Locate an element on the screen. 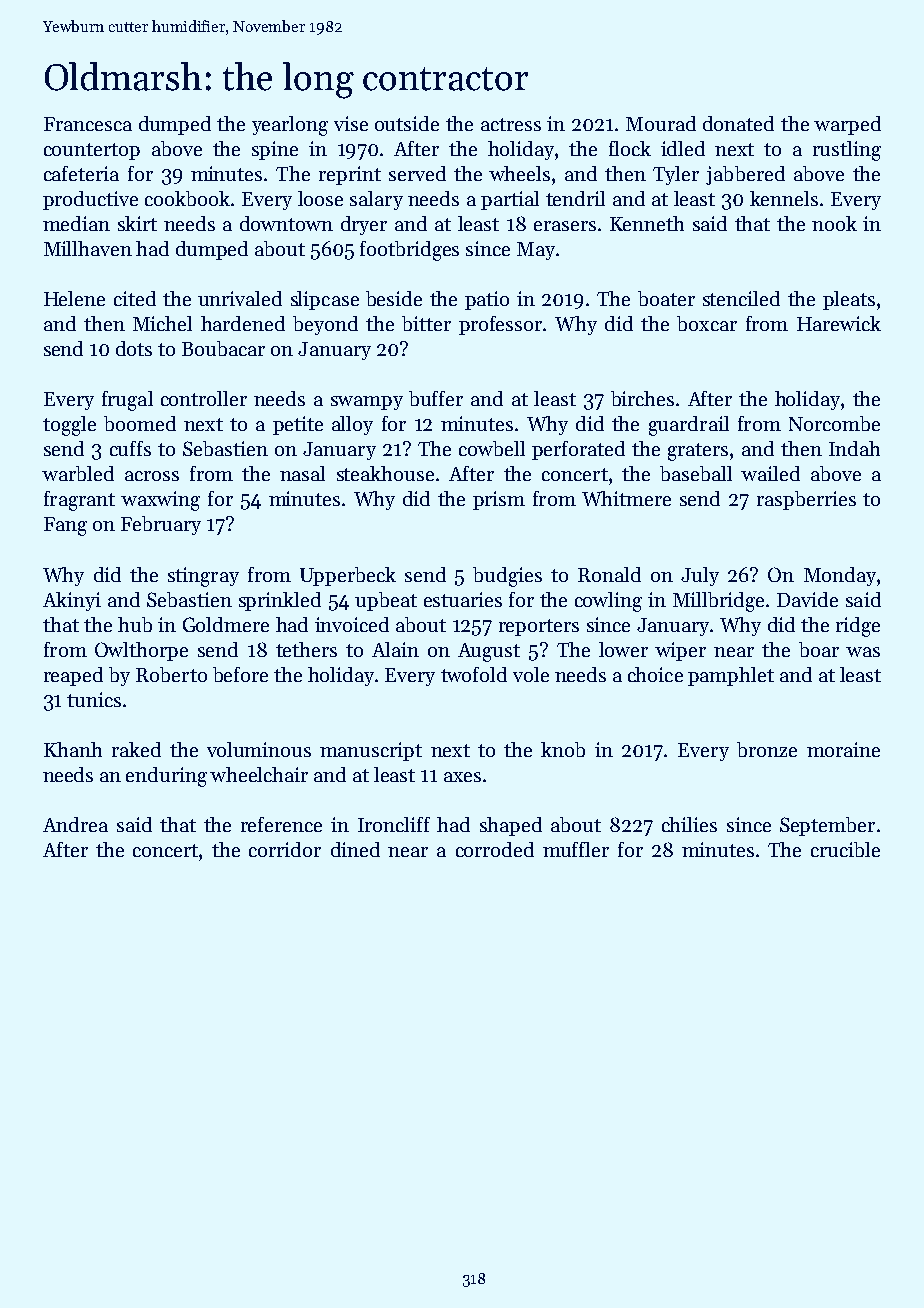 This screenshot has height=1308, width=924. vise is located at coordinates (351, 123).
